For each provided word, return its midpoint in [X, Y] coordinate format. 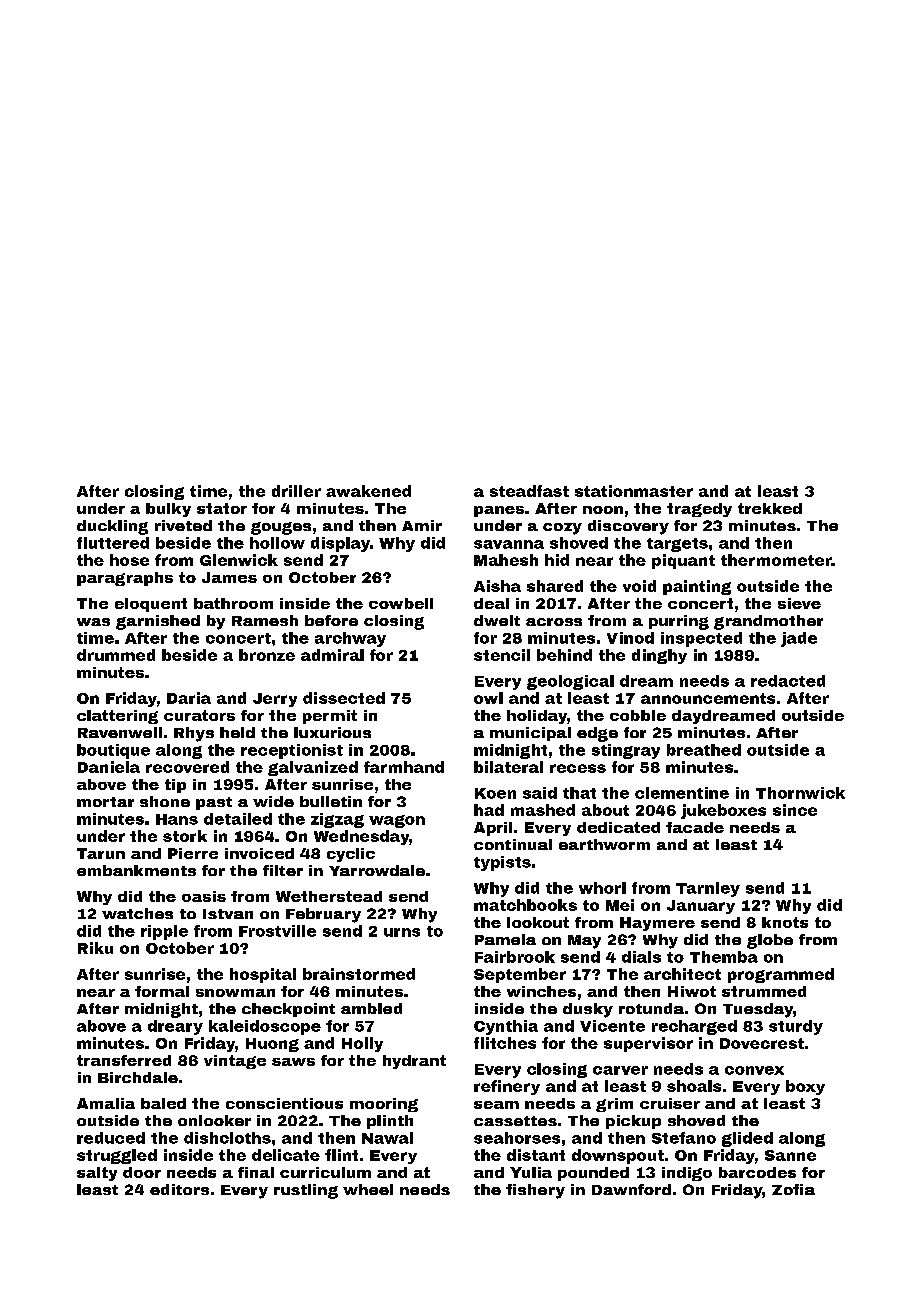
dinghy [659, 656]
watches [137, 913]
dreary [175, 1027]
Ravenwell [120, 732]
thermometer [776, 560]
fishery [535, 1191]
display [340, 544]
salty [97, 1174]
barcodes [757, 1172]
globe [770, 941]
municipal [530, 734]
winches [541, 991]
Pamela [505, 939]
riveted [183, 525]
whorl [602, 888]
